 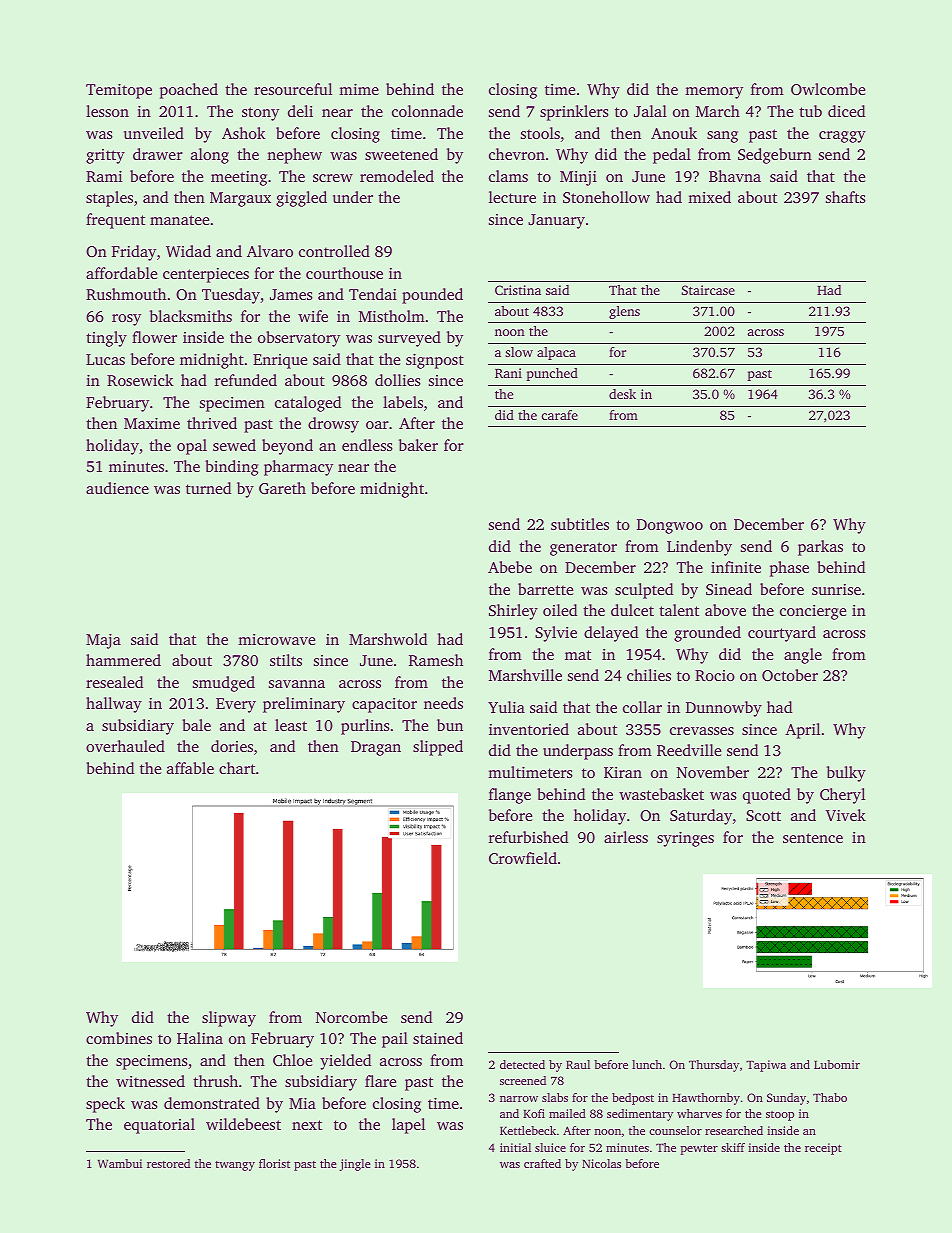 I want to click on Scott, so click(x=763, y=815).
